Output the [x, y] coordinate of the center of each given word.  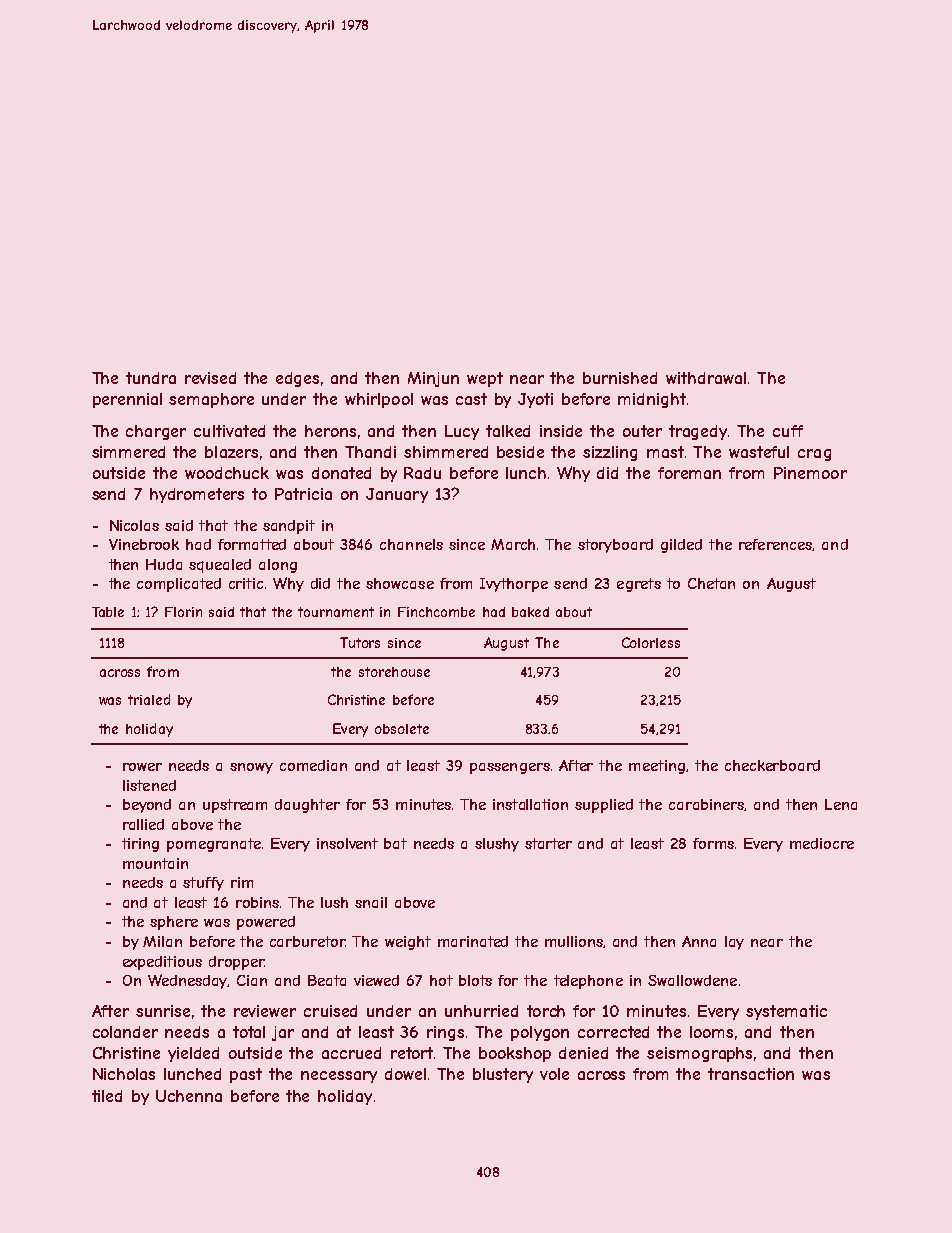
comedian [313, 765]
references [776, 545]
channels [411, 544]
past [246, 1075]
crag [814, 455]
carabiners [707, 805]
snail [371, 902]
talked [508, 431]
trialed [149, 699]
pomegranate [214, 845]
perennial [127, 400]
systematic [786, 1012]
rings [445, 1033]
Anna [699, 941]
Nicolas [134, 525]
